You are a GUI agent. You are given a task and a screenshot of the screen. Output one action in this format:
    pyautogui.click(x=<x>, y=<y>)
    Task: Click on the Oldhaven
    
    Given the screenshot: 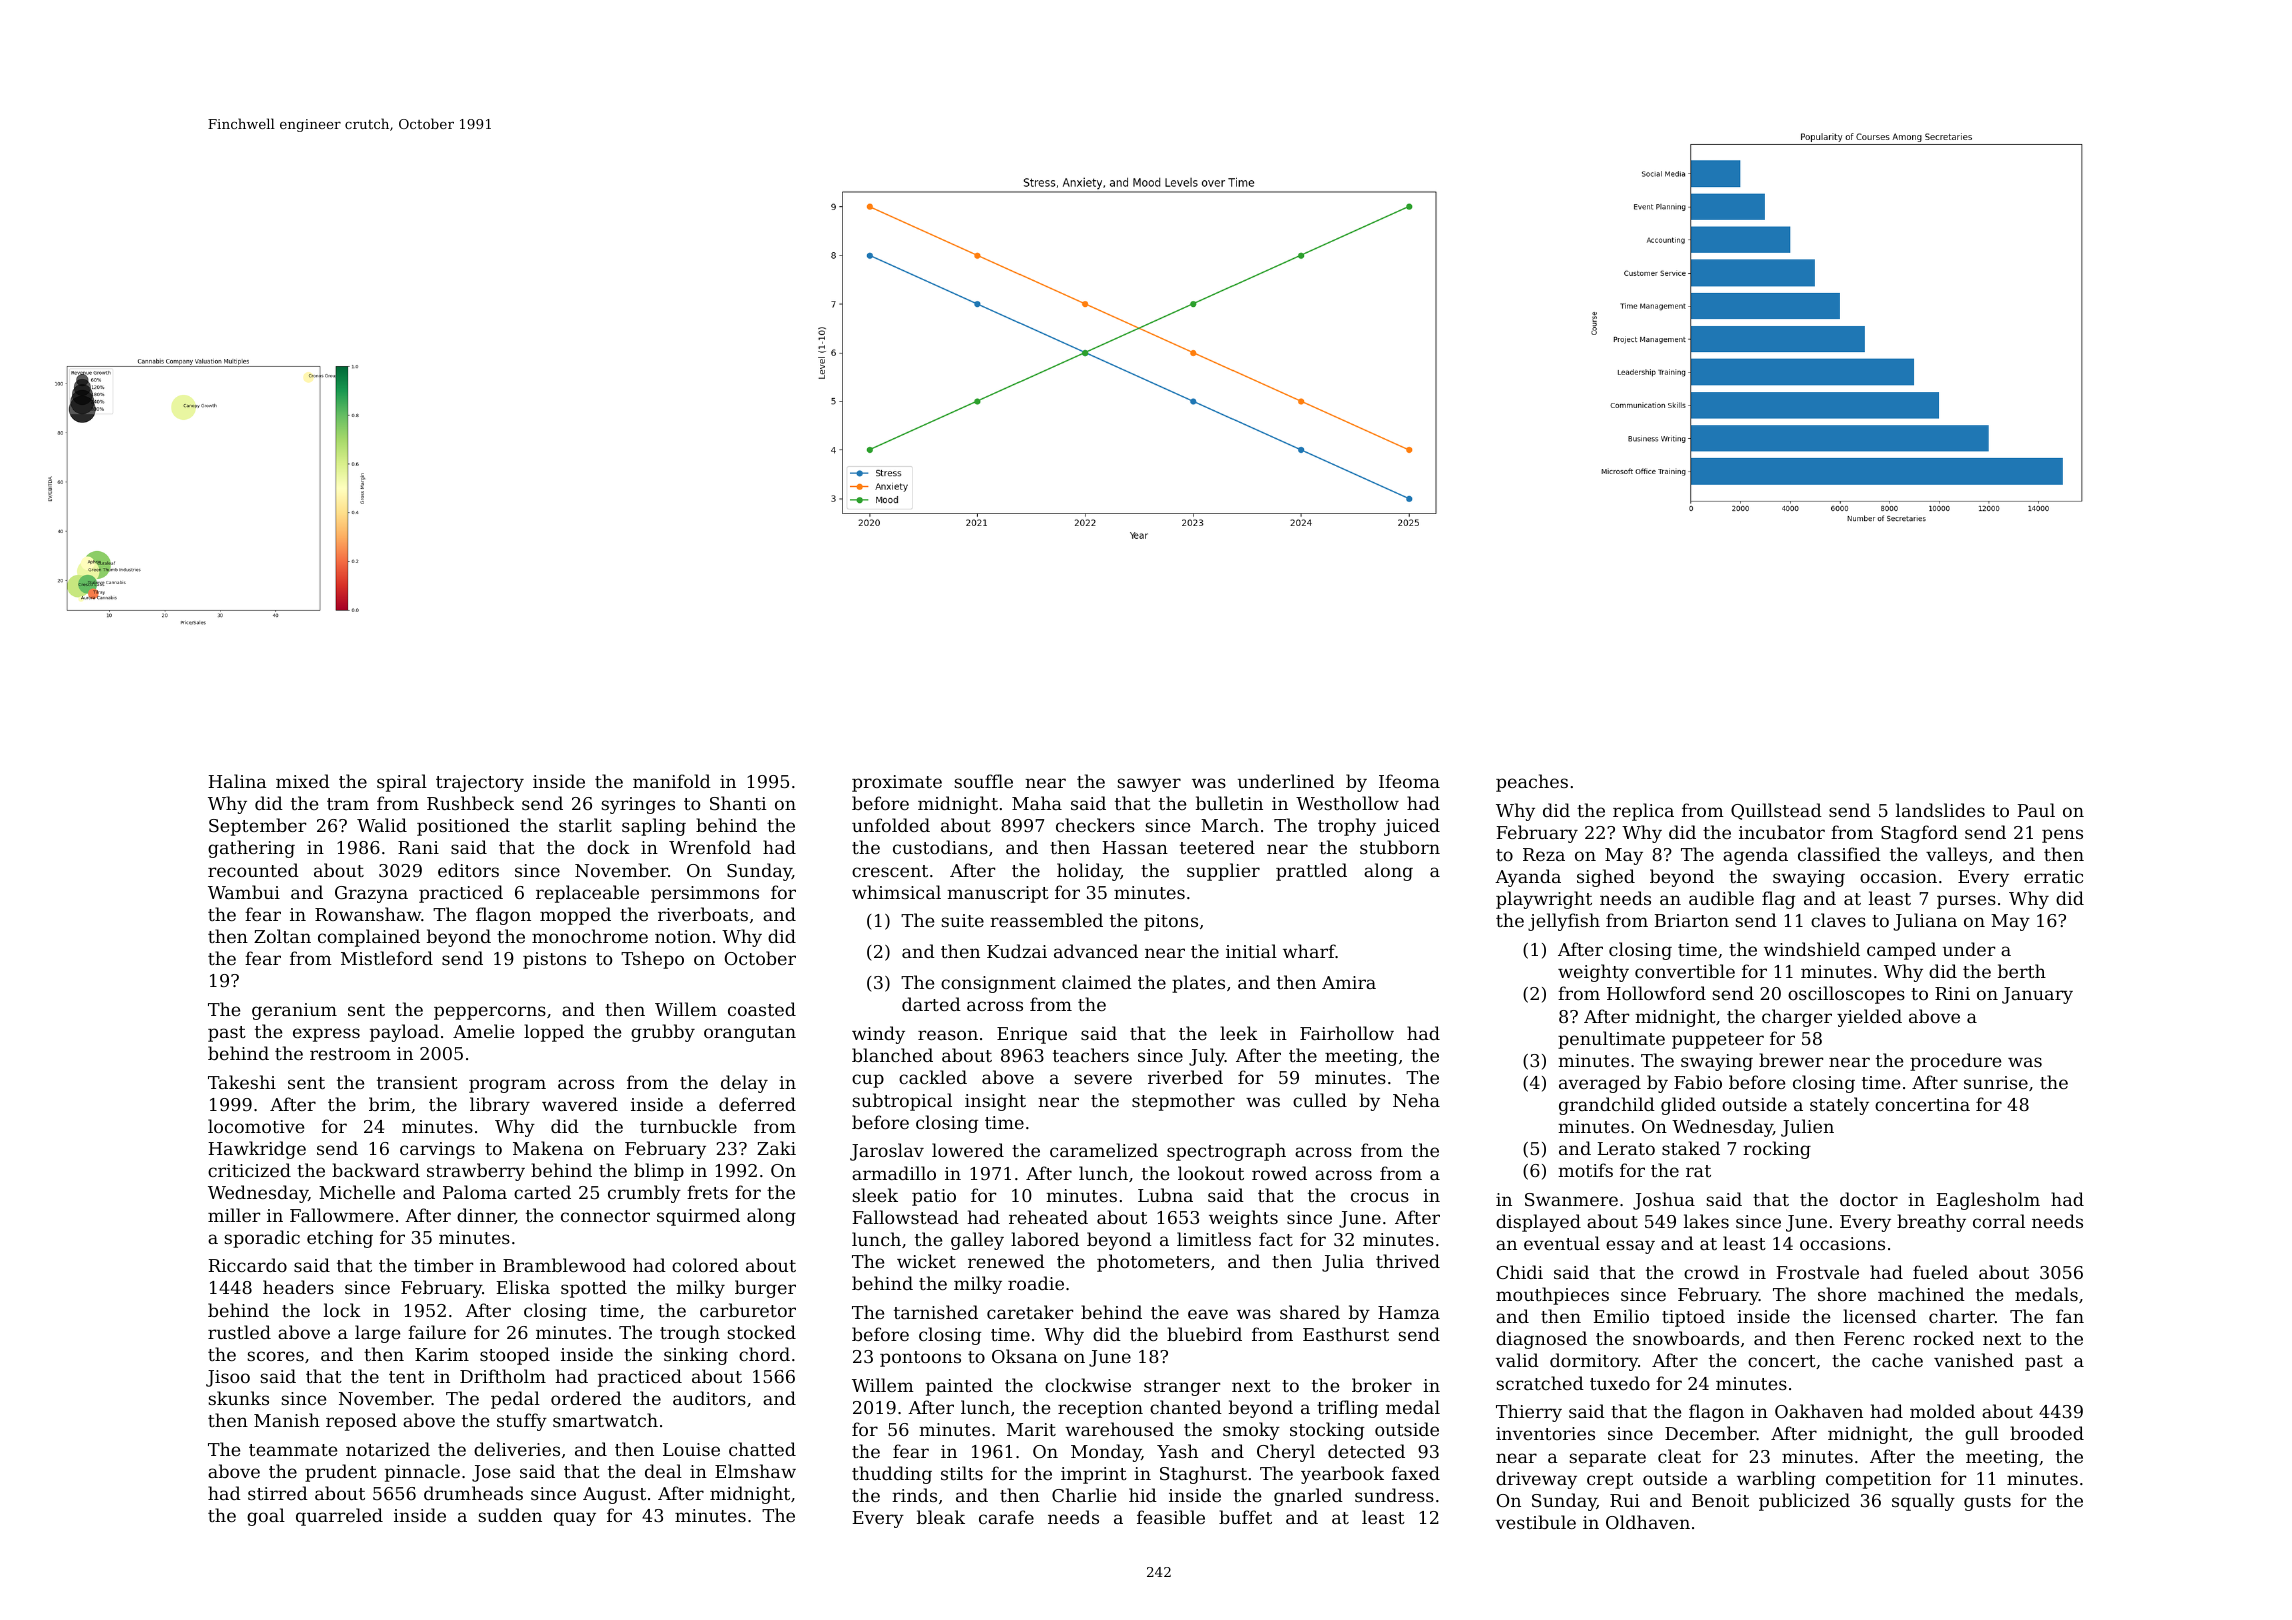 What is the action you would take?
    pyautogui.click(x=1648, y=1522)
